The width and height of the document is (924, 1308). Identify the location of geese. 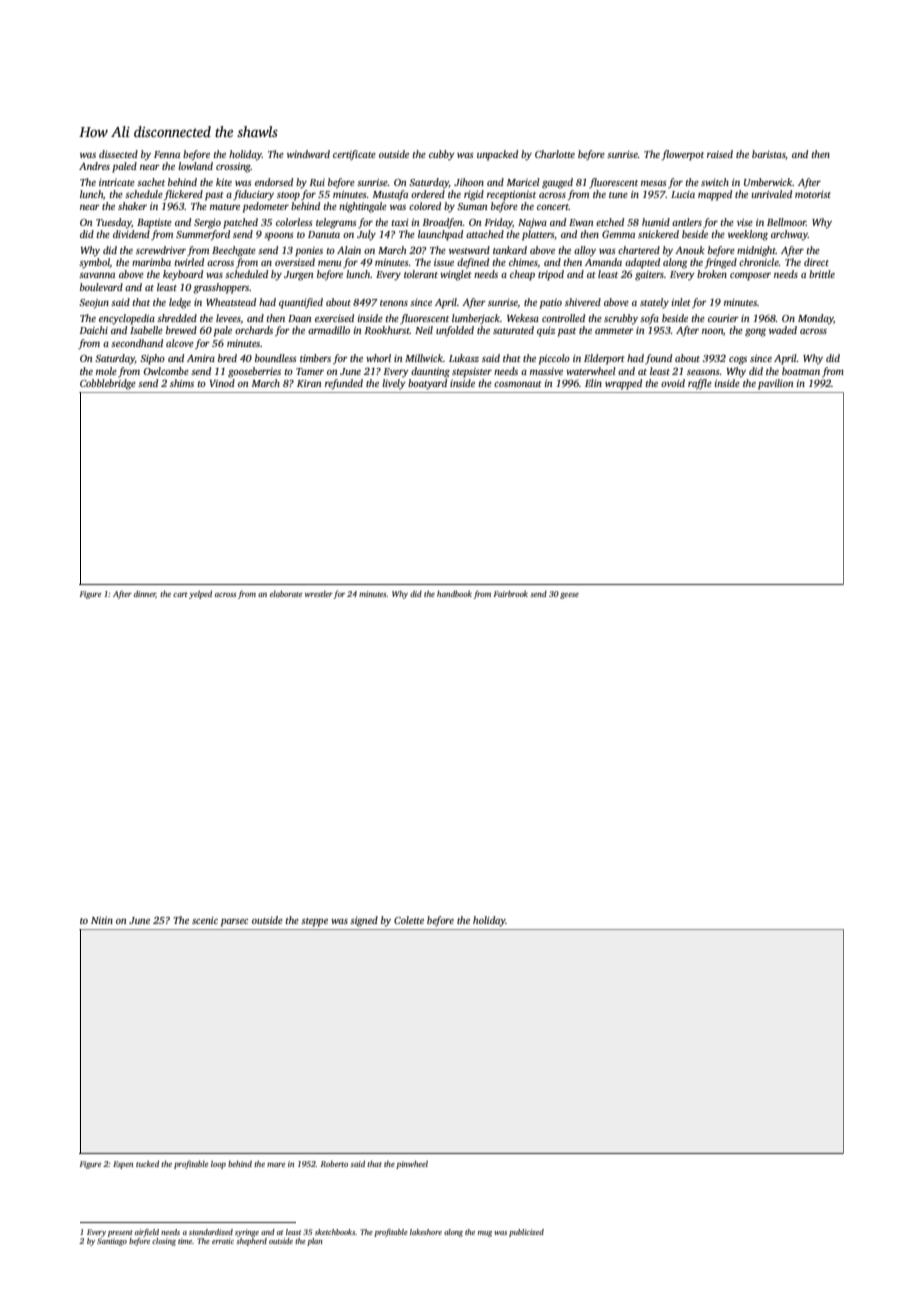
(569, 596).
